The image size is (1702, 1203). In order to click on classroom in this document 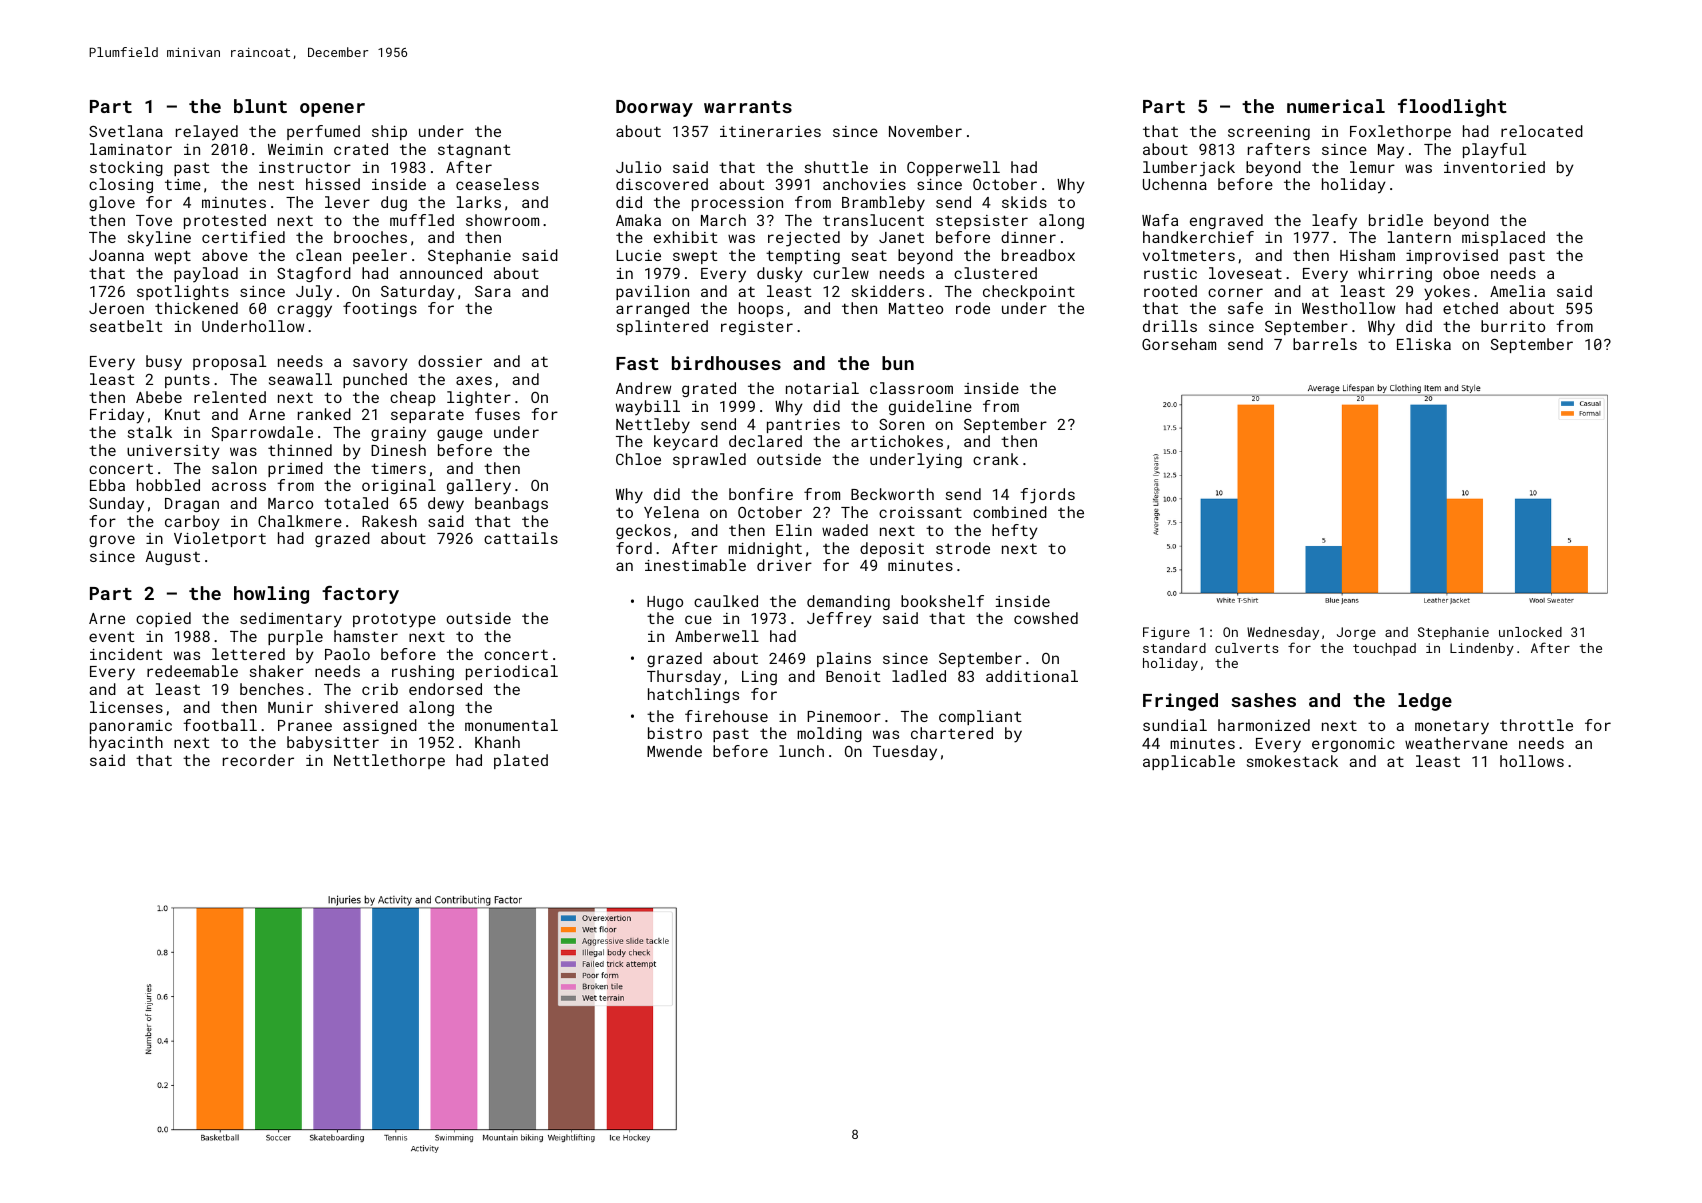, I will do `click(911, 388)`.
